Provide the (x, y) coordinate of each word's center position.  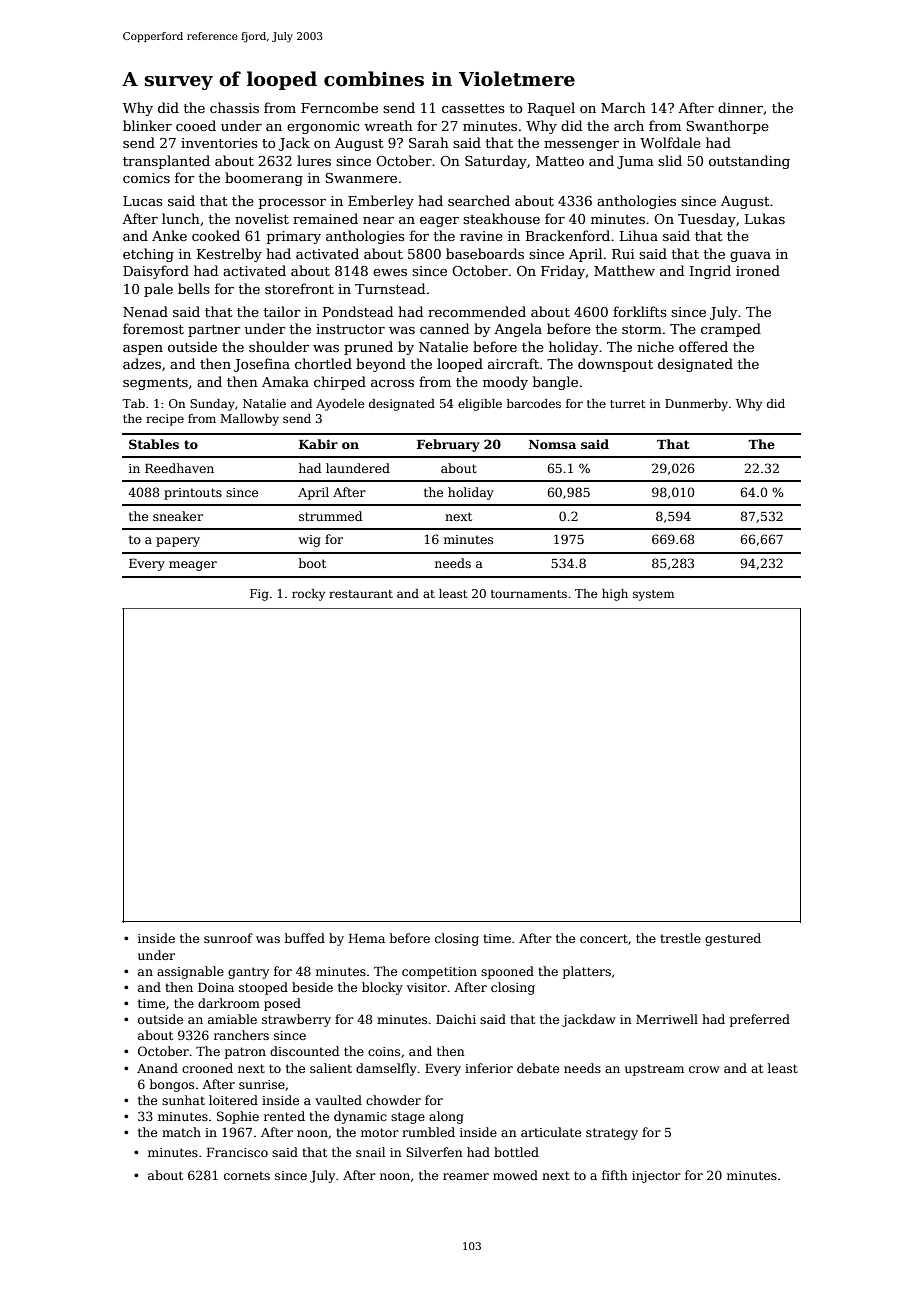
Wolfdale (670, 142)
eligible (480, 405)
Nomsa (552, 444)
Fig (259, 595)
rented (284, 1116)
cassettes (473, 108)
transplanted (166, 162)
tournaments (529, 594)
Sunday (212, 405)
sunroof (228, 938)
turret (627, 404)
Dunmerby (696, 405)
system (653, 595)
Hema (367, 938)
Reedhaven (179, 468)
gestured (733, 939)
